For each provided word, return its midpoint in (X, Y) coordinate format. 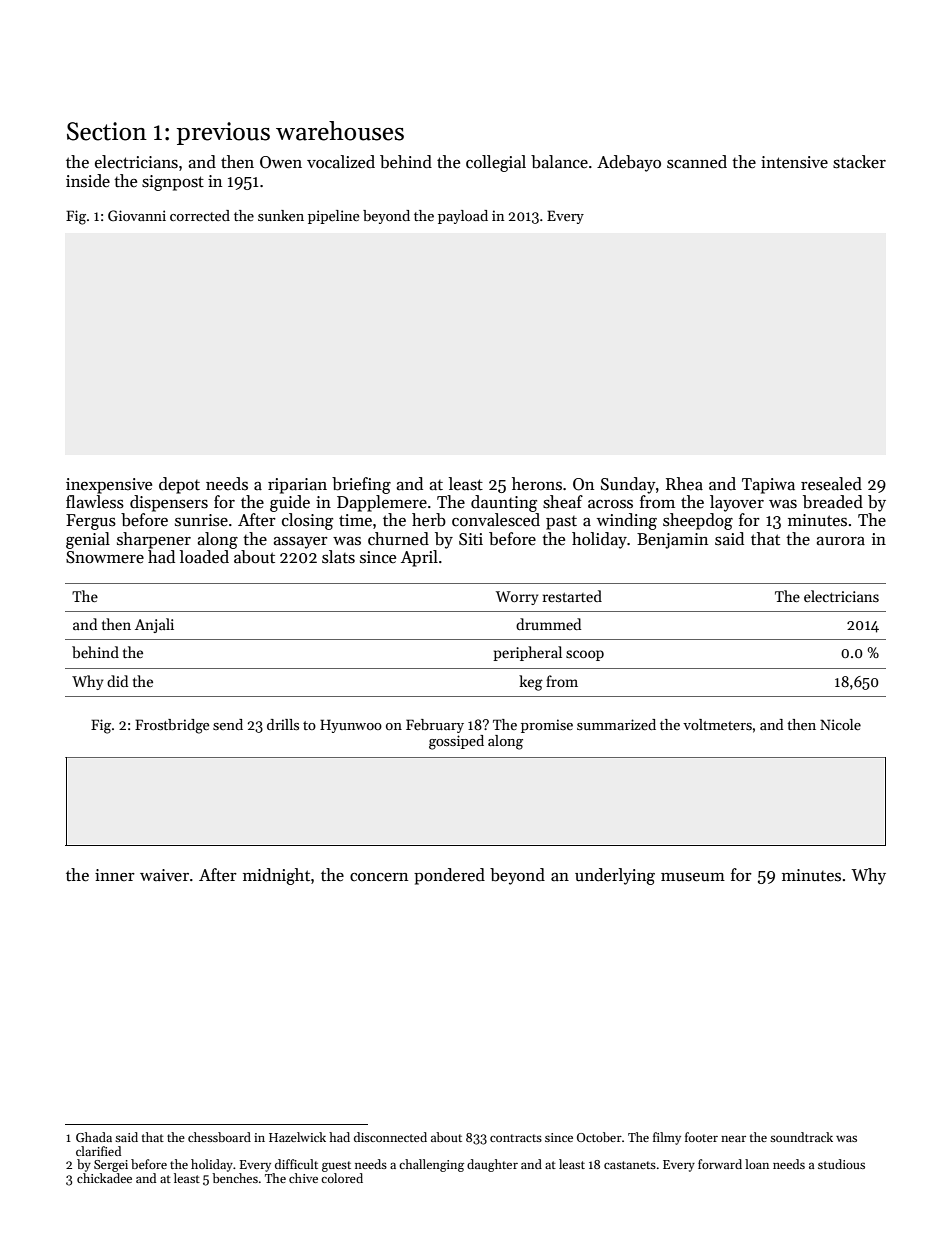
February (435, 726)
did (117, 681)
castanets (630, 1165)
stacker (859, 162)
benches (235, 1178)
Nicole (840, 724)
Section (107, 131)
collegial (496, 163)
